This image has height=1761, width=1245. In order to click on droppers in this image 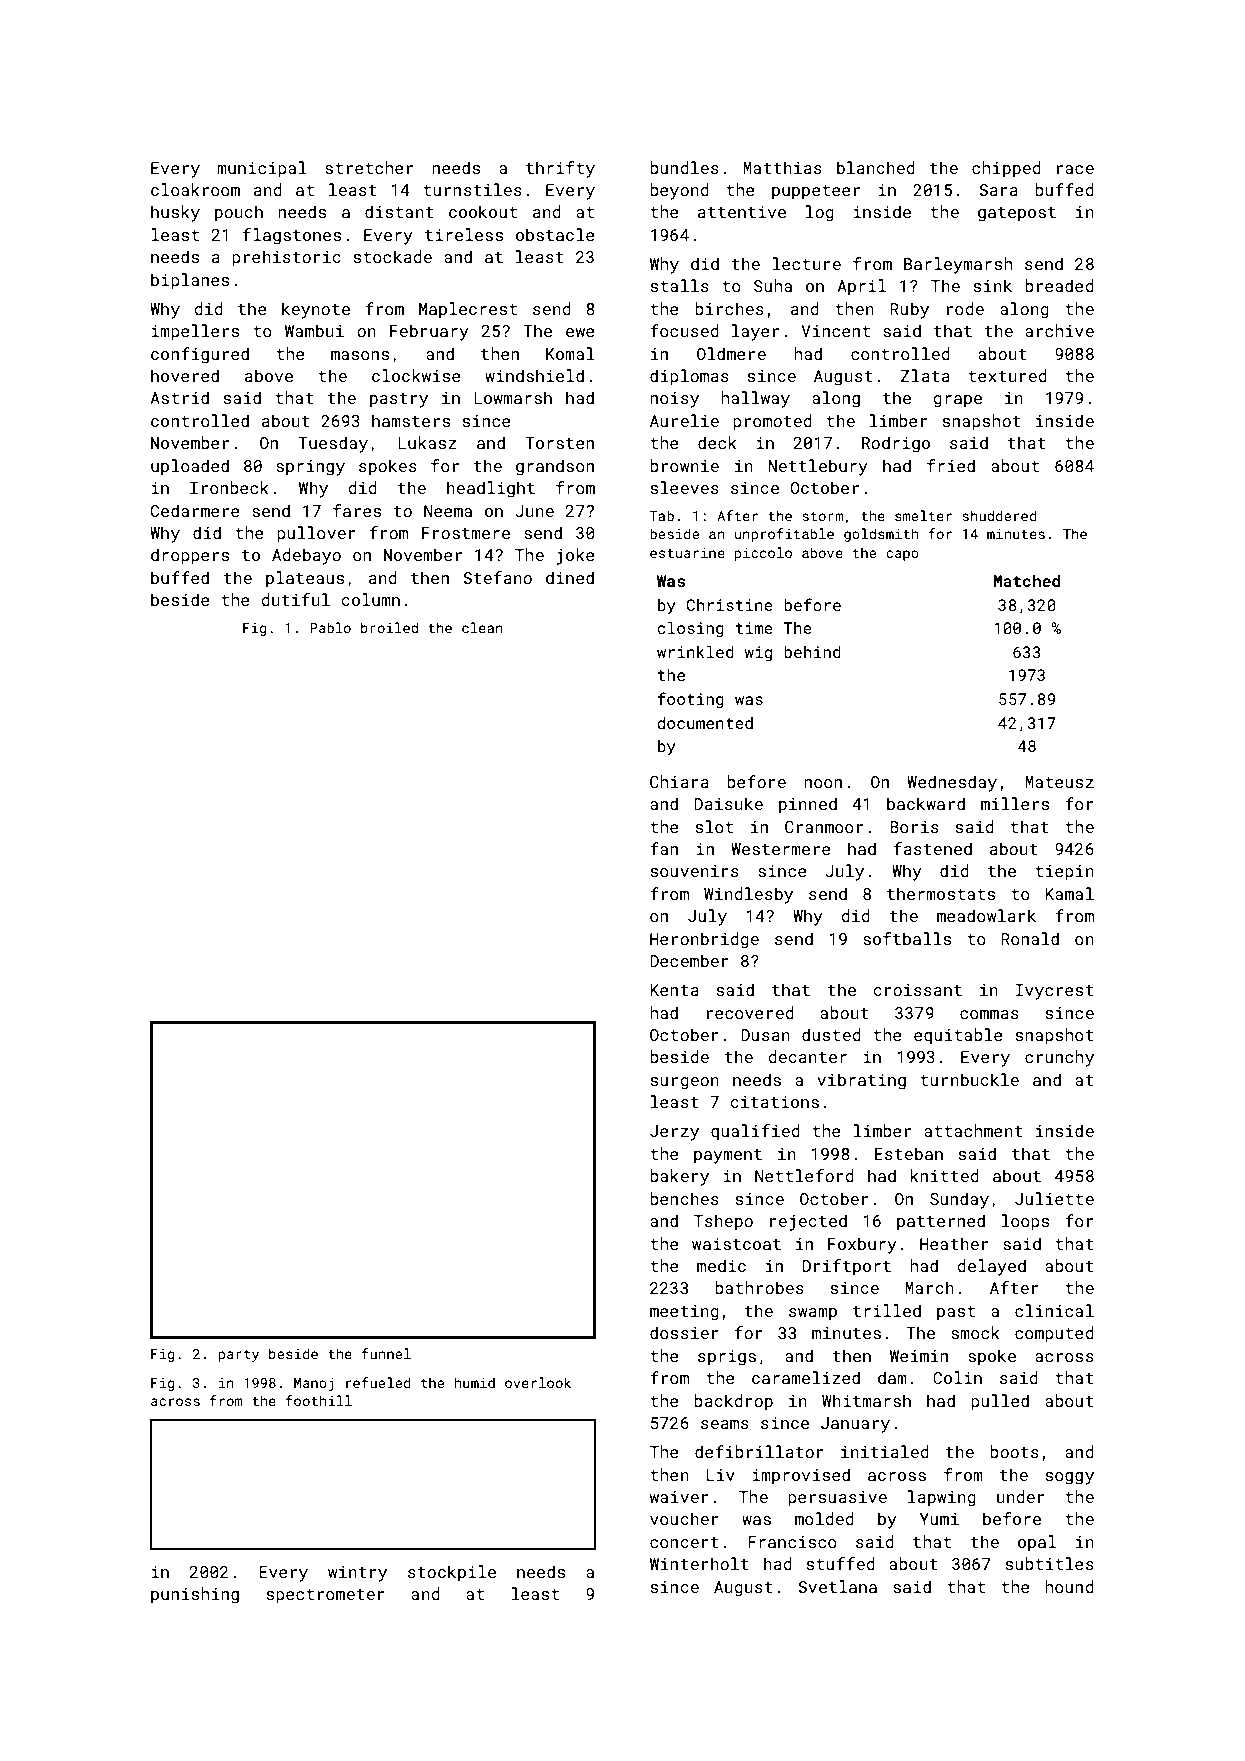, I will do `click(190, 556)`.
